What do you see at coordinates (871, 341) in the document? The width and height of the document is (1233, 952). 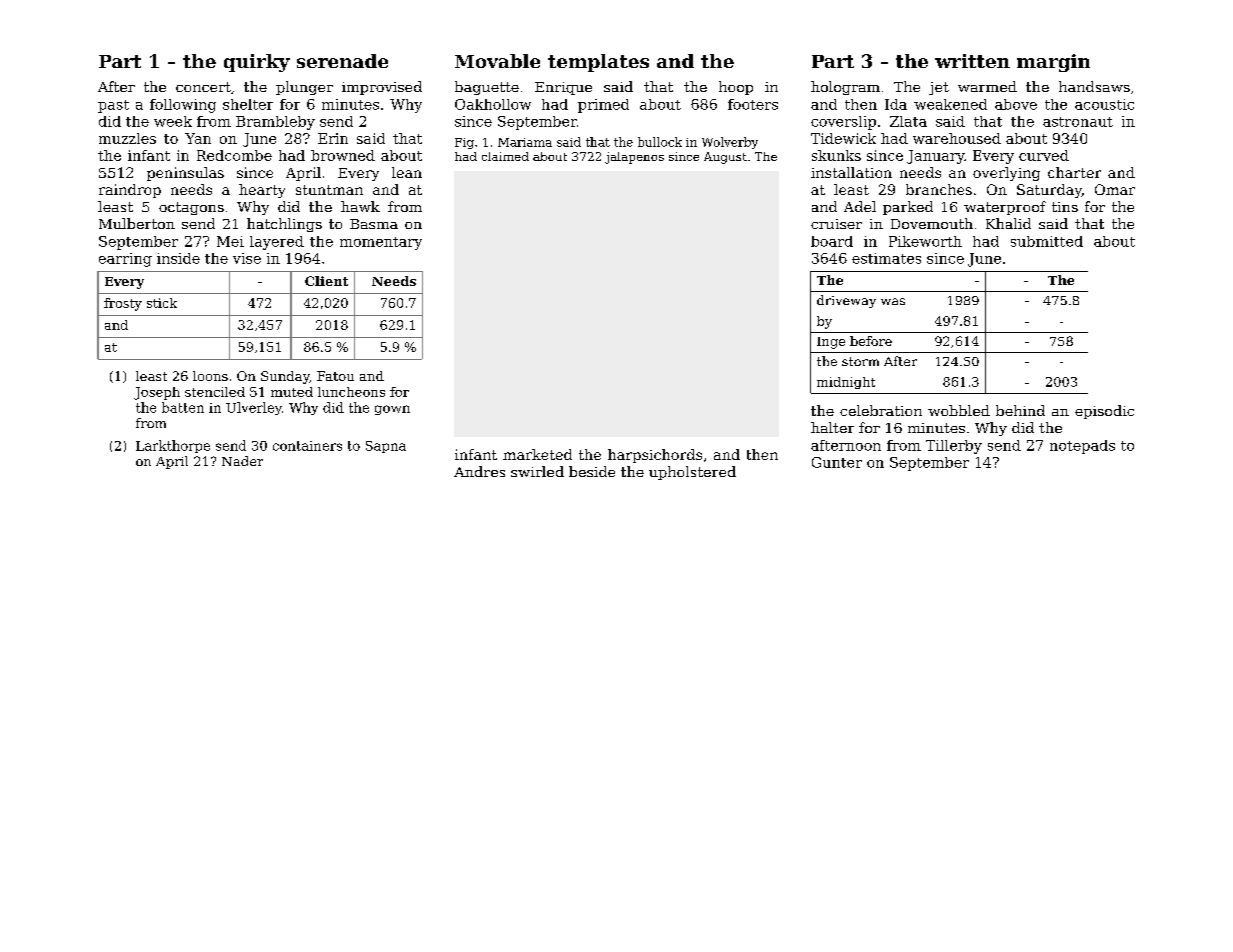 I see `before` at bounding box center [871, 341].
